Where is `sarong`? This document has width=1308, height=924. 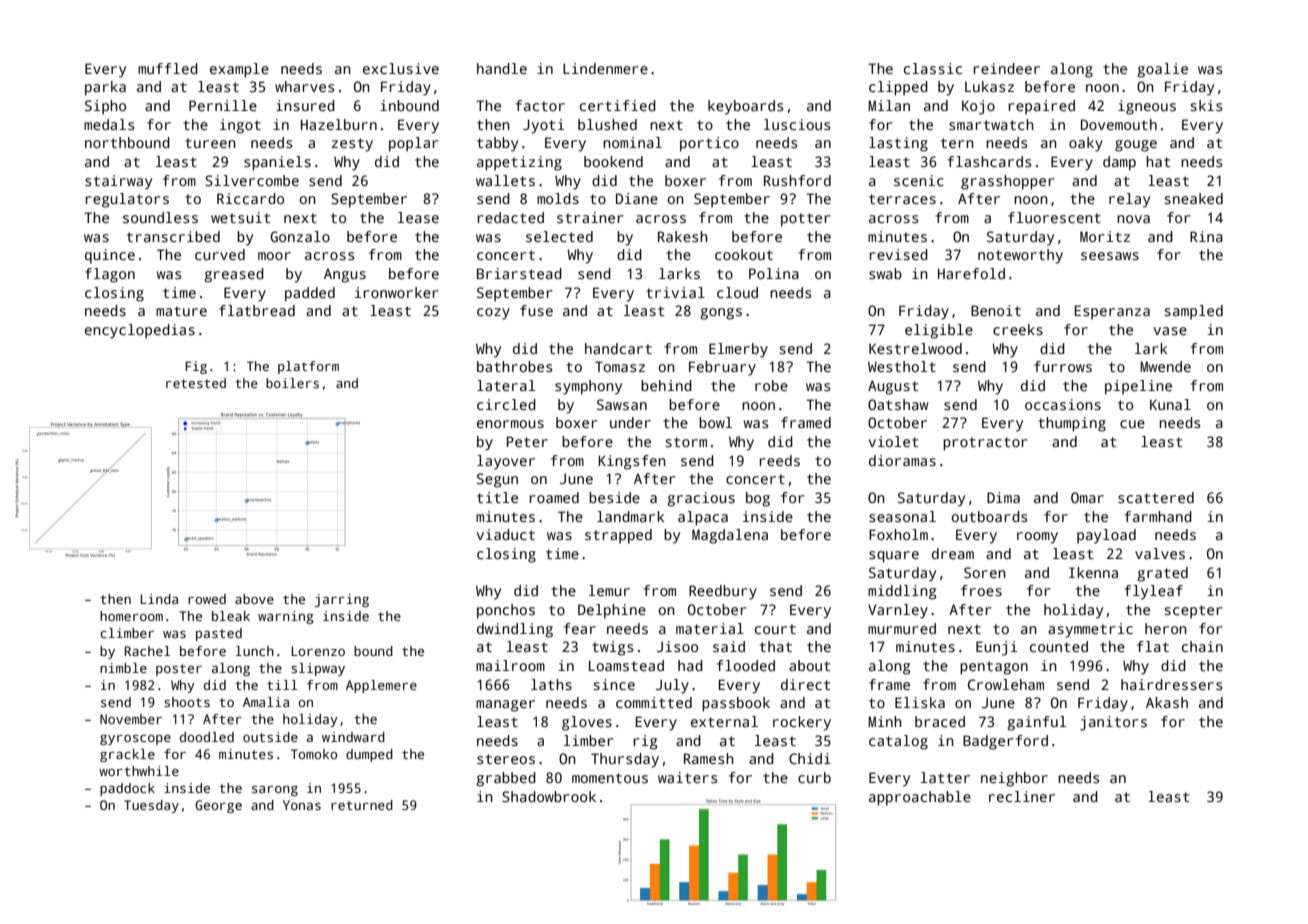 sarong is located at coordinates (275, 791).
